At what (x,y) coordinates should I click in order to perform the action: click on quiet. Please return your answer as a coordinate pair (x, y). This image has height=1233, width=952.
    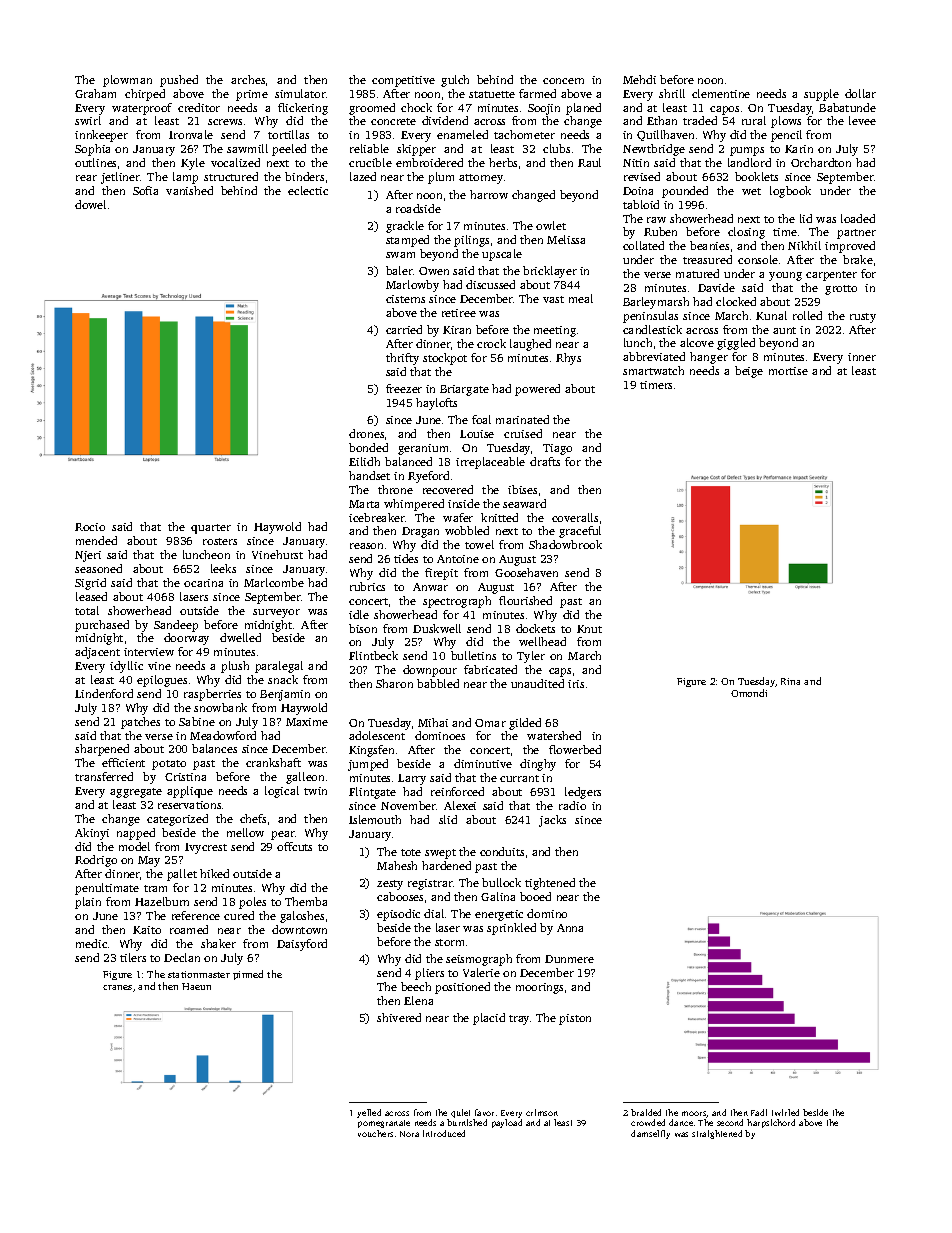
    Looking at the image, I should click on (460, 1113).
